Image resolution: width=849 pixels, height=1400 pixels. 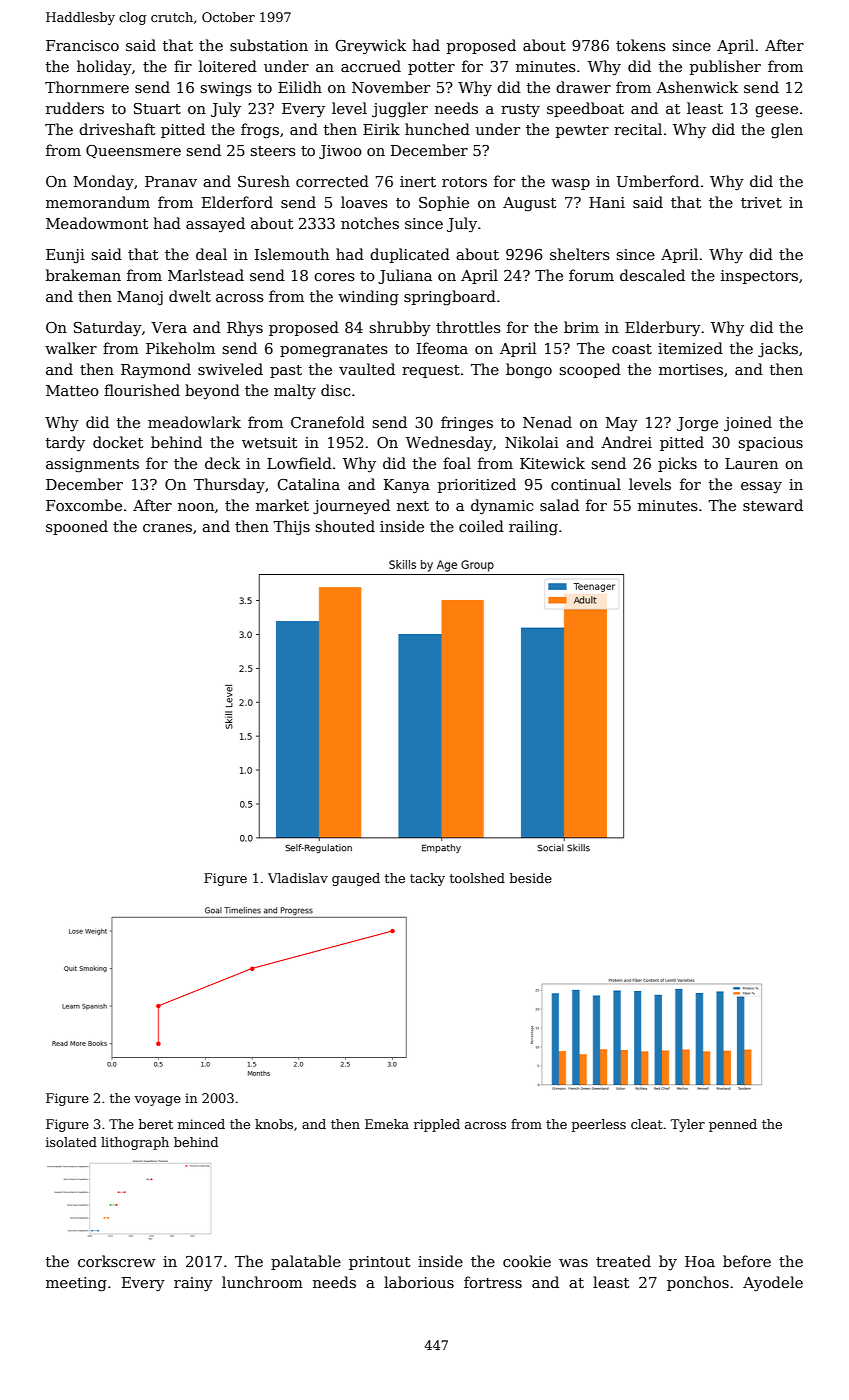 What do you see at coordinates (116, 1261) in the page?
I see `corkscrew` at bounding box center [116, 1261].
